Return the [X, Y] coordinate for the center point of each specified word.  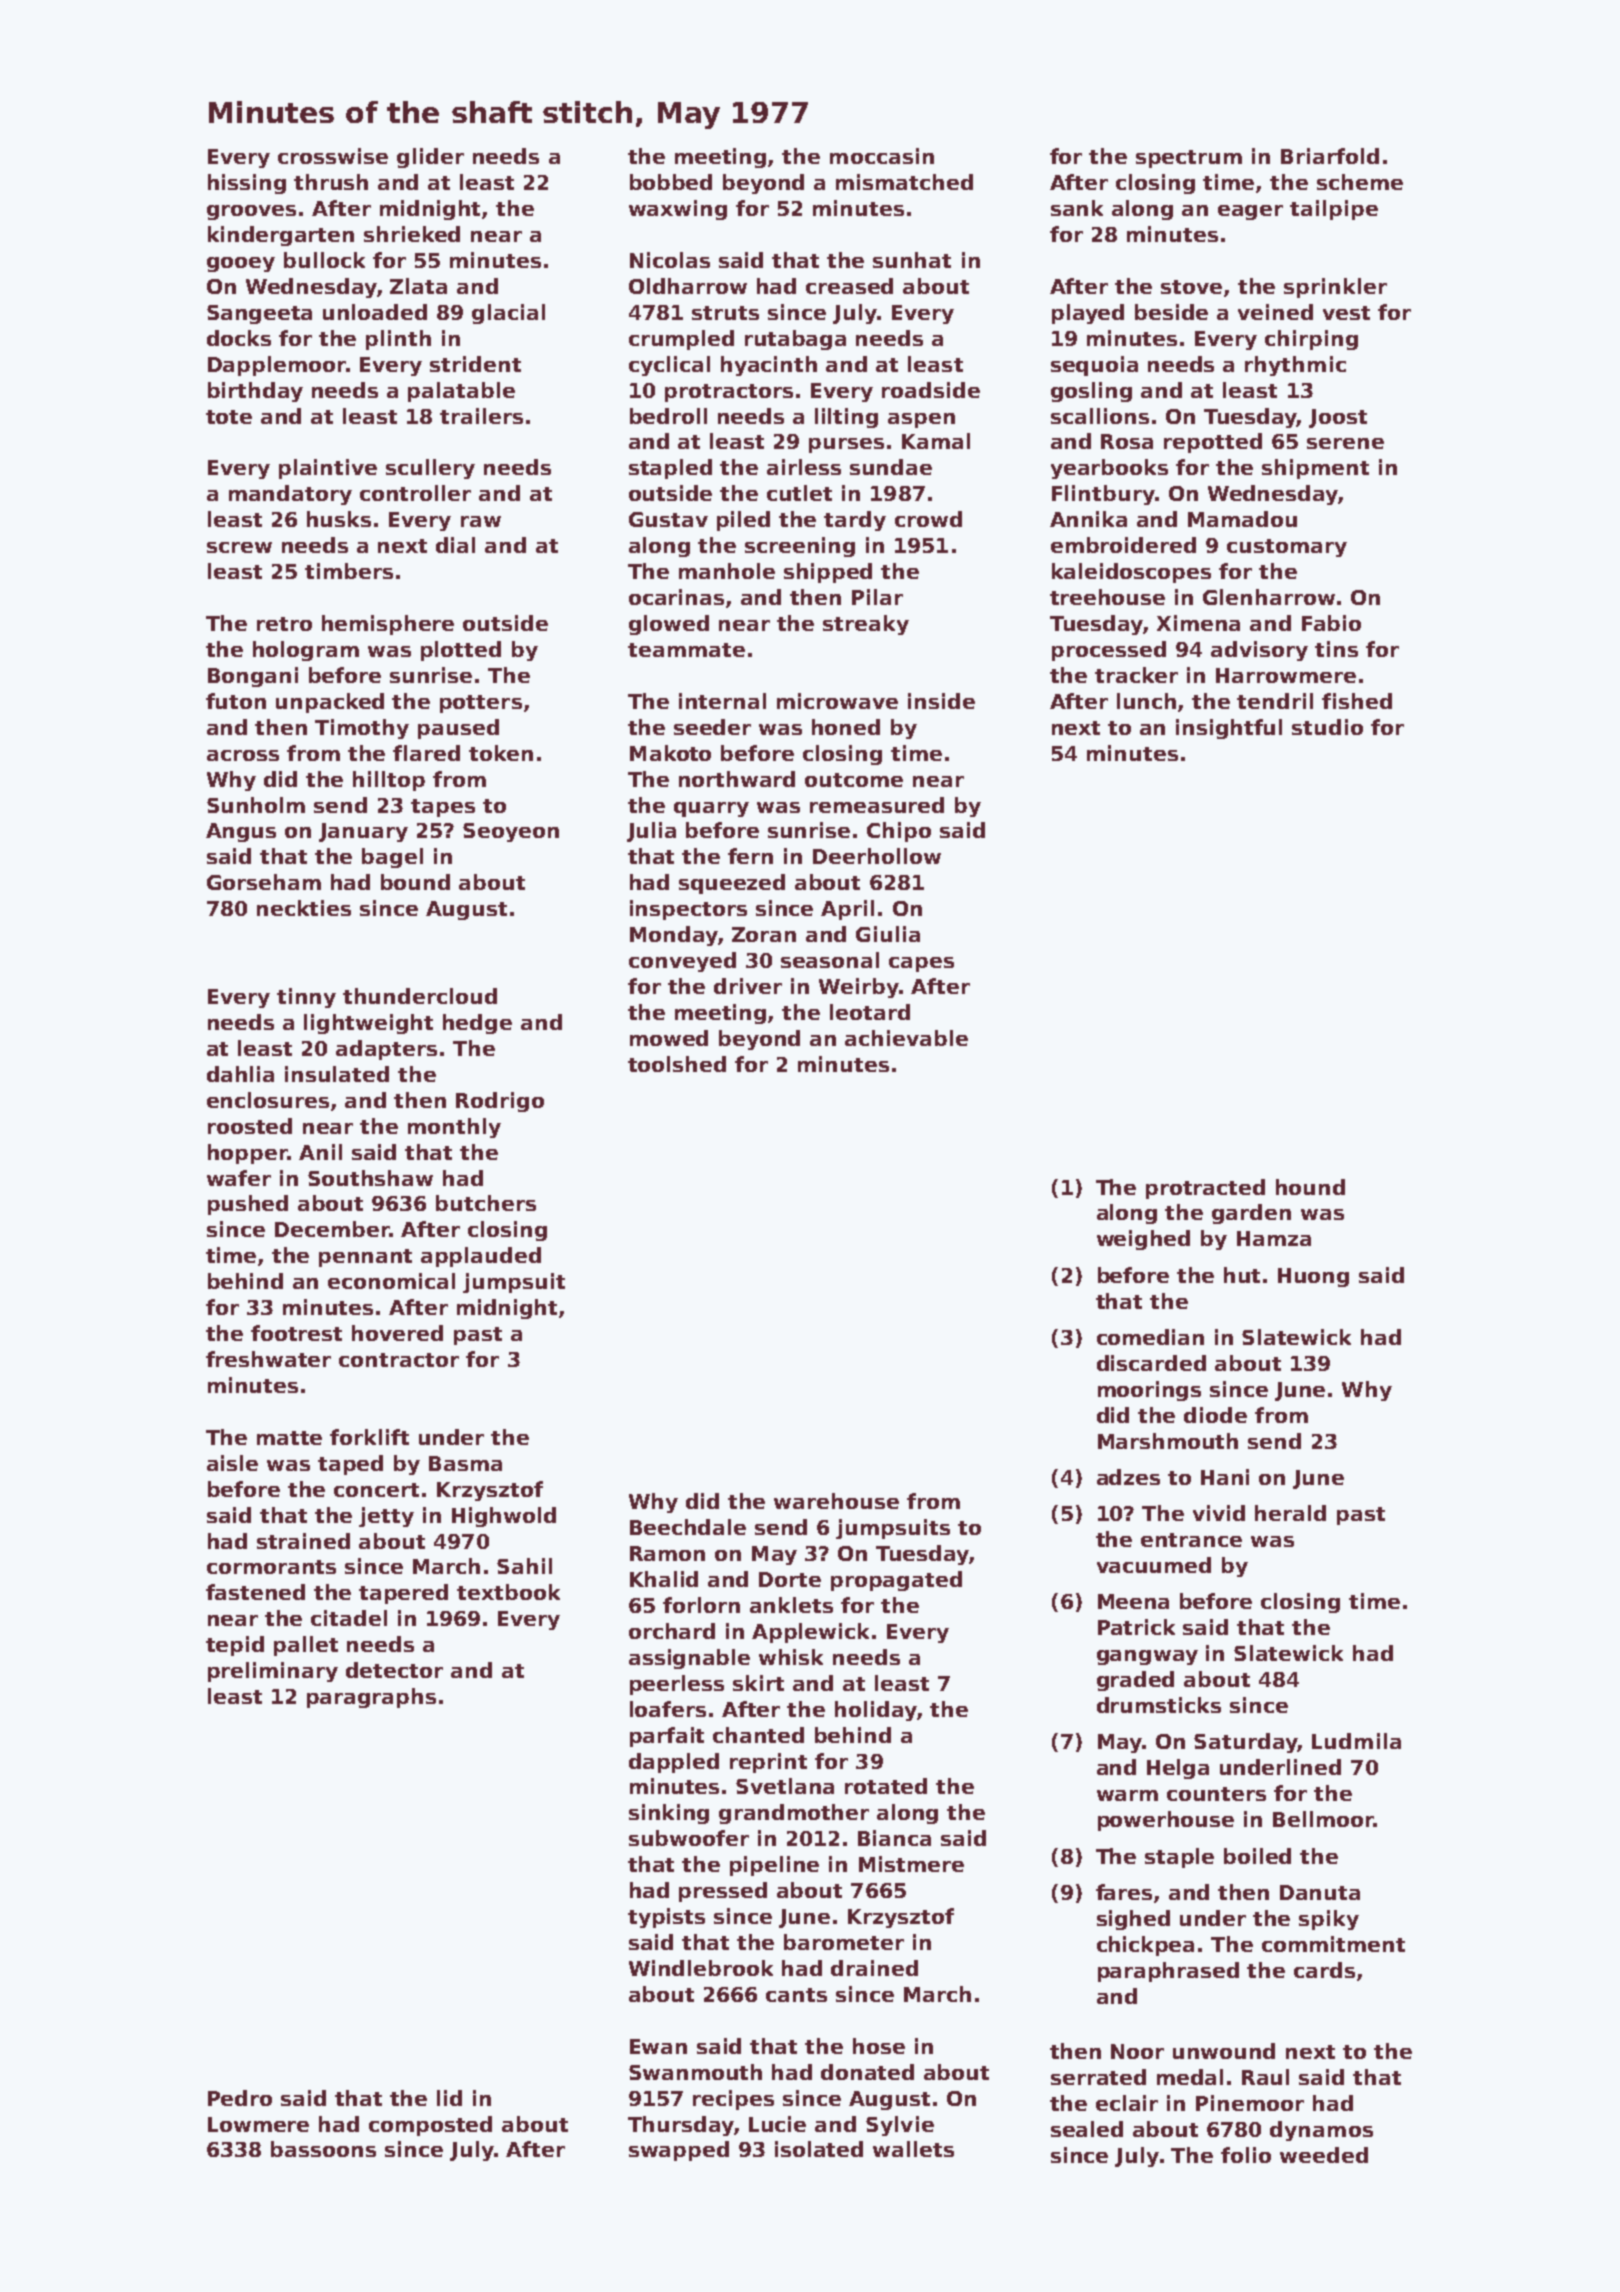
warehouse [836, 1501]
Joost [1338, 418]
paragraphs [371, 1698]
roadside [931, 390]
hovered [397, 1333]
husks [339, 519]
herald [1290, 1513]
